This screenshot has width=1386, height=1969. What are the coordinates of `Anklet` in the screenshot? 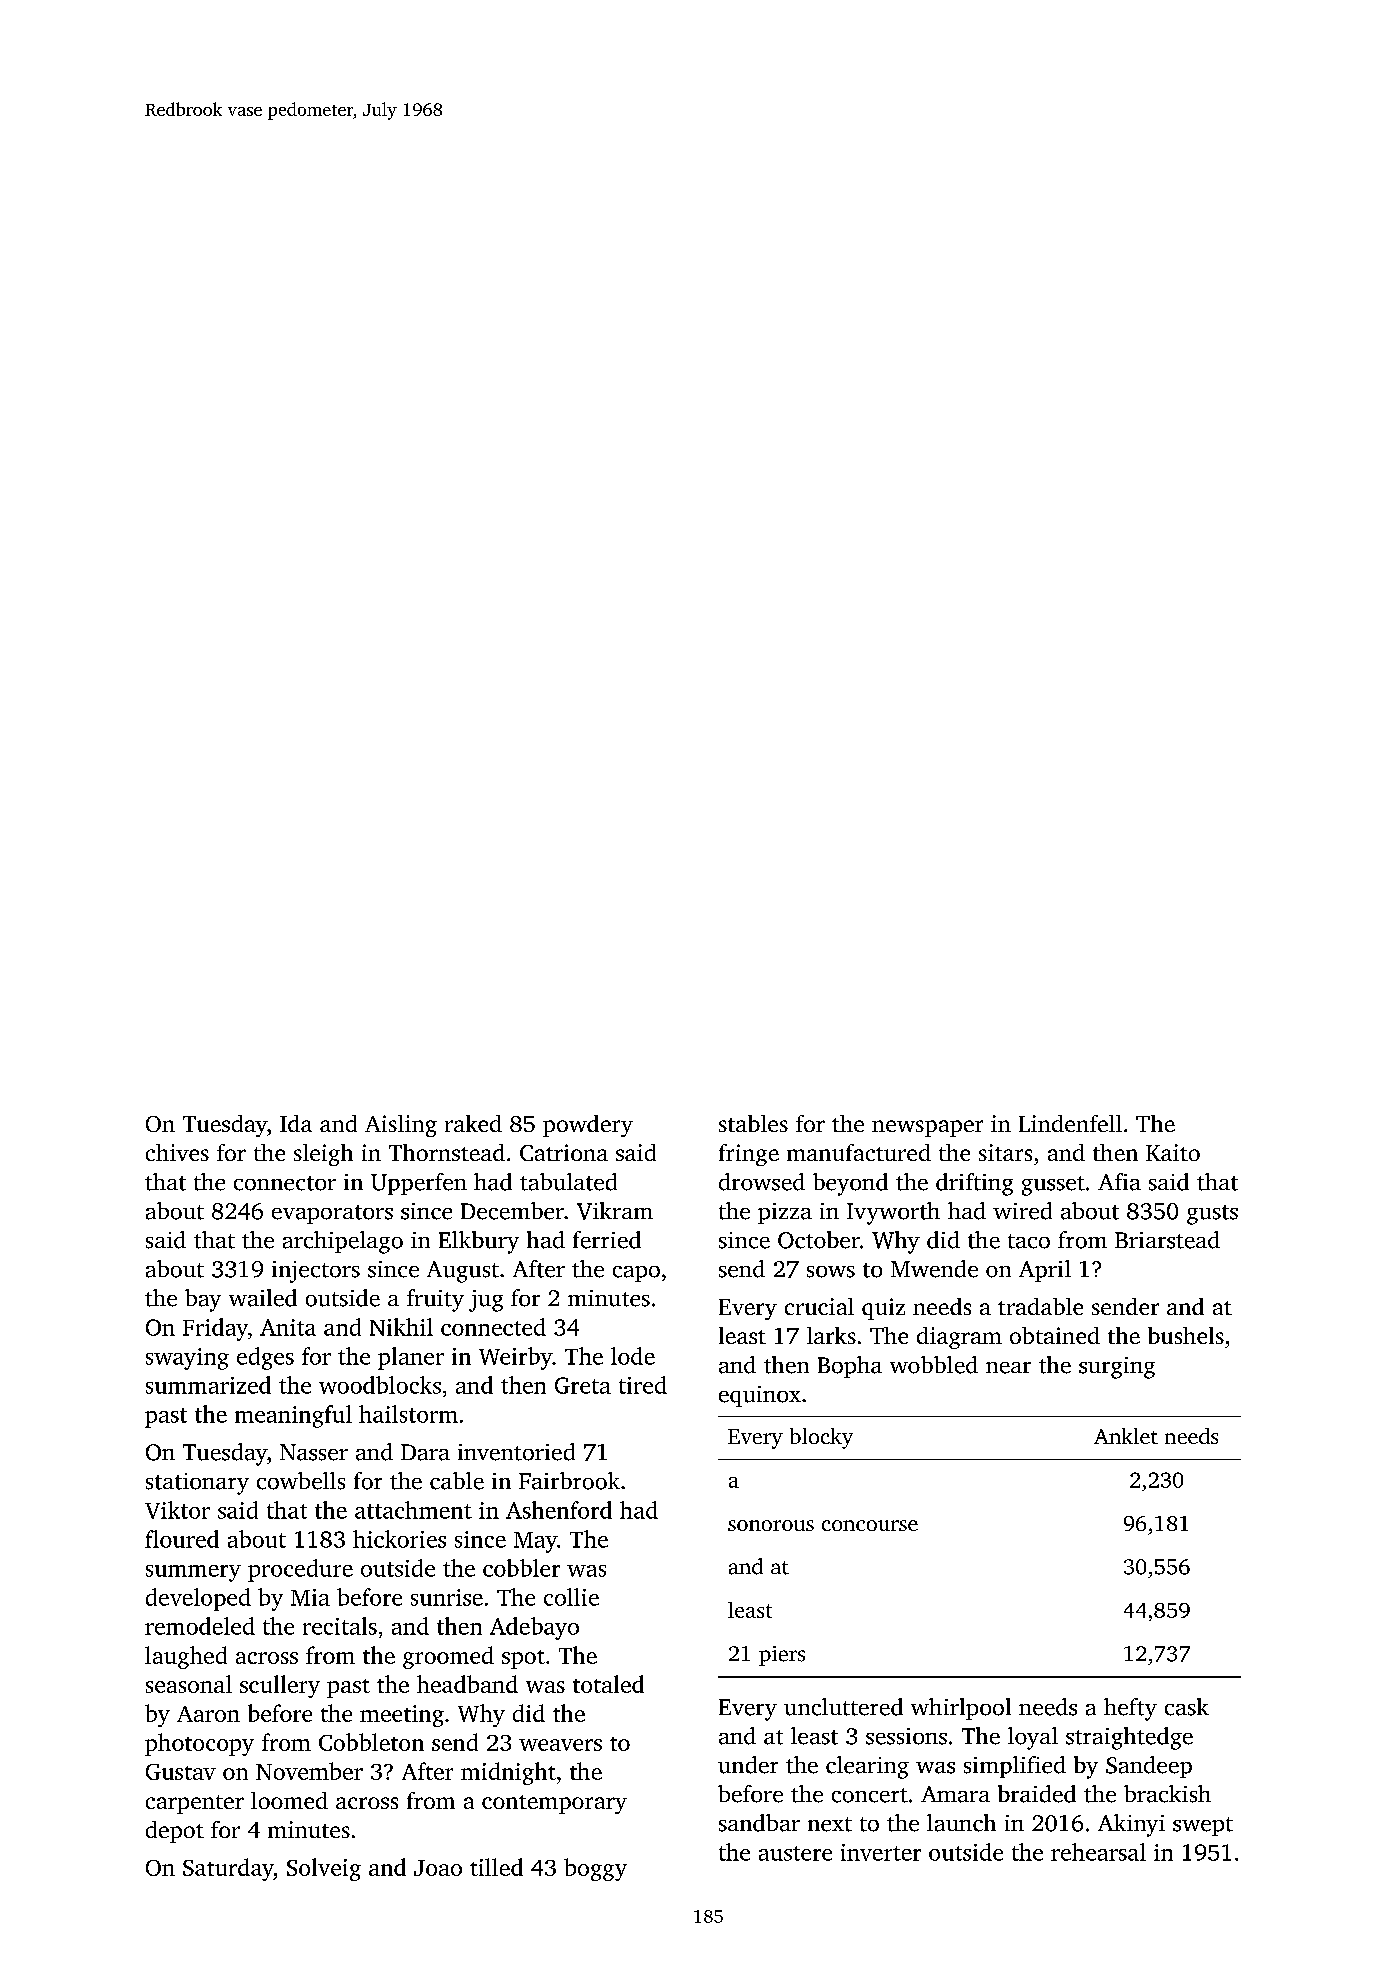 It's located at (1126, 1436).
